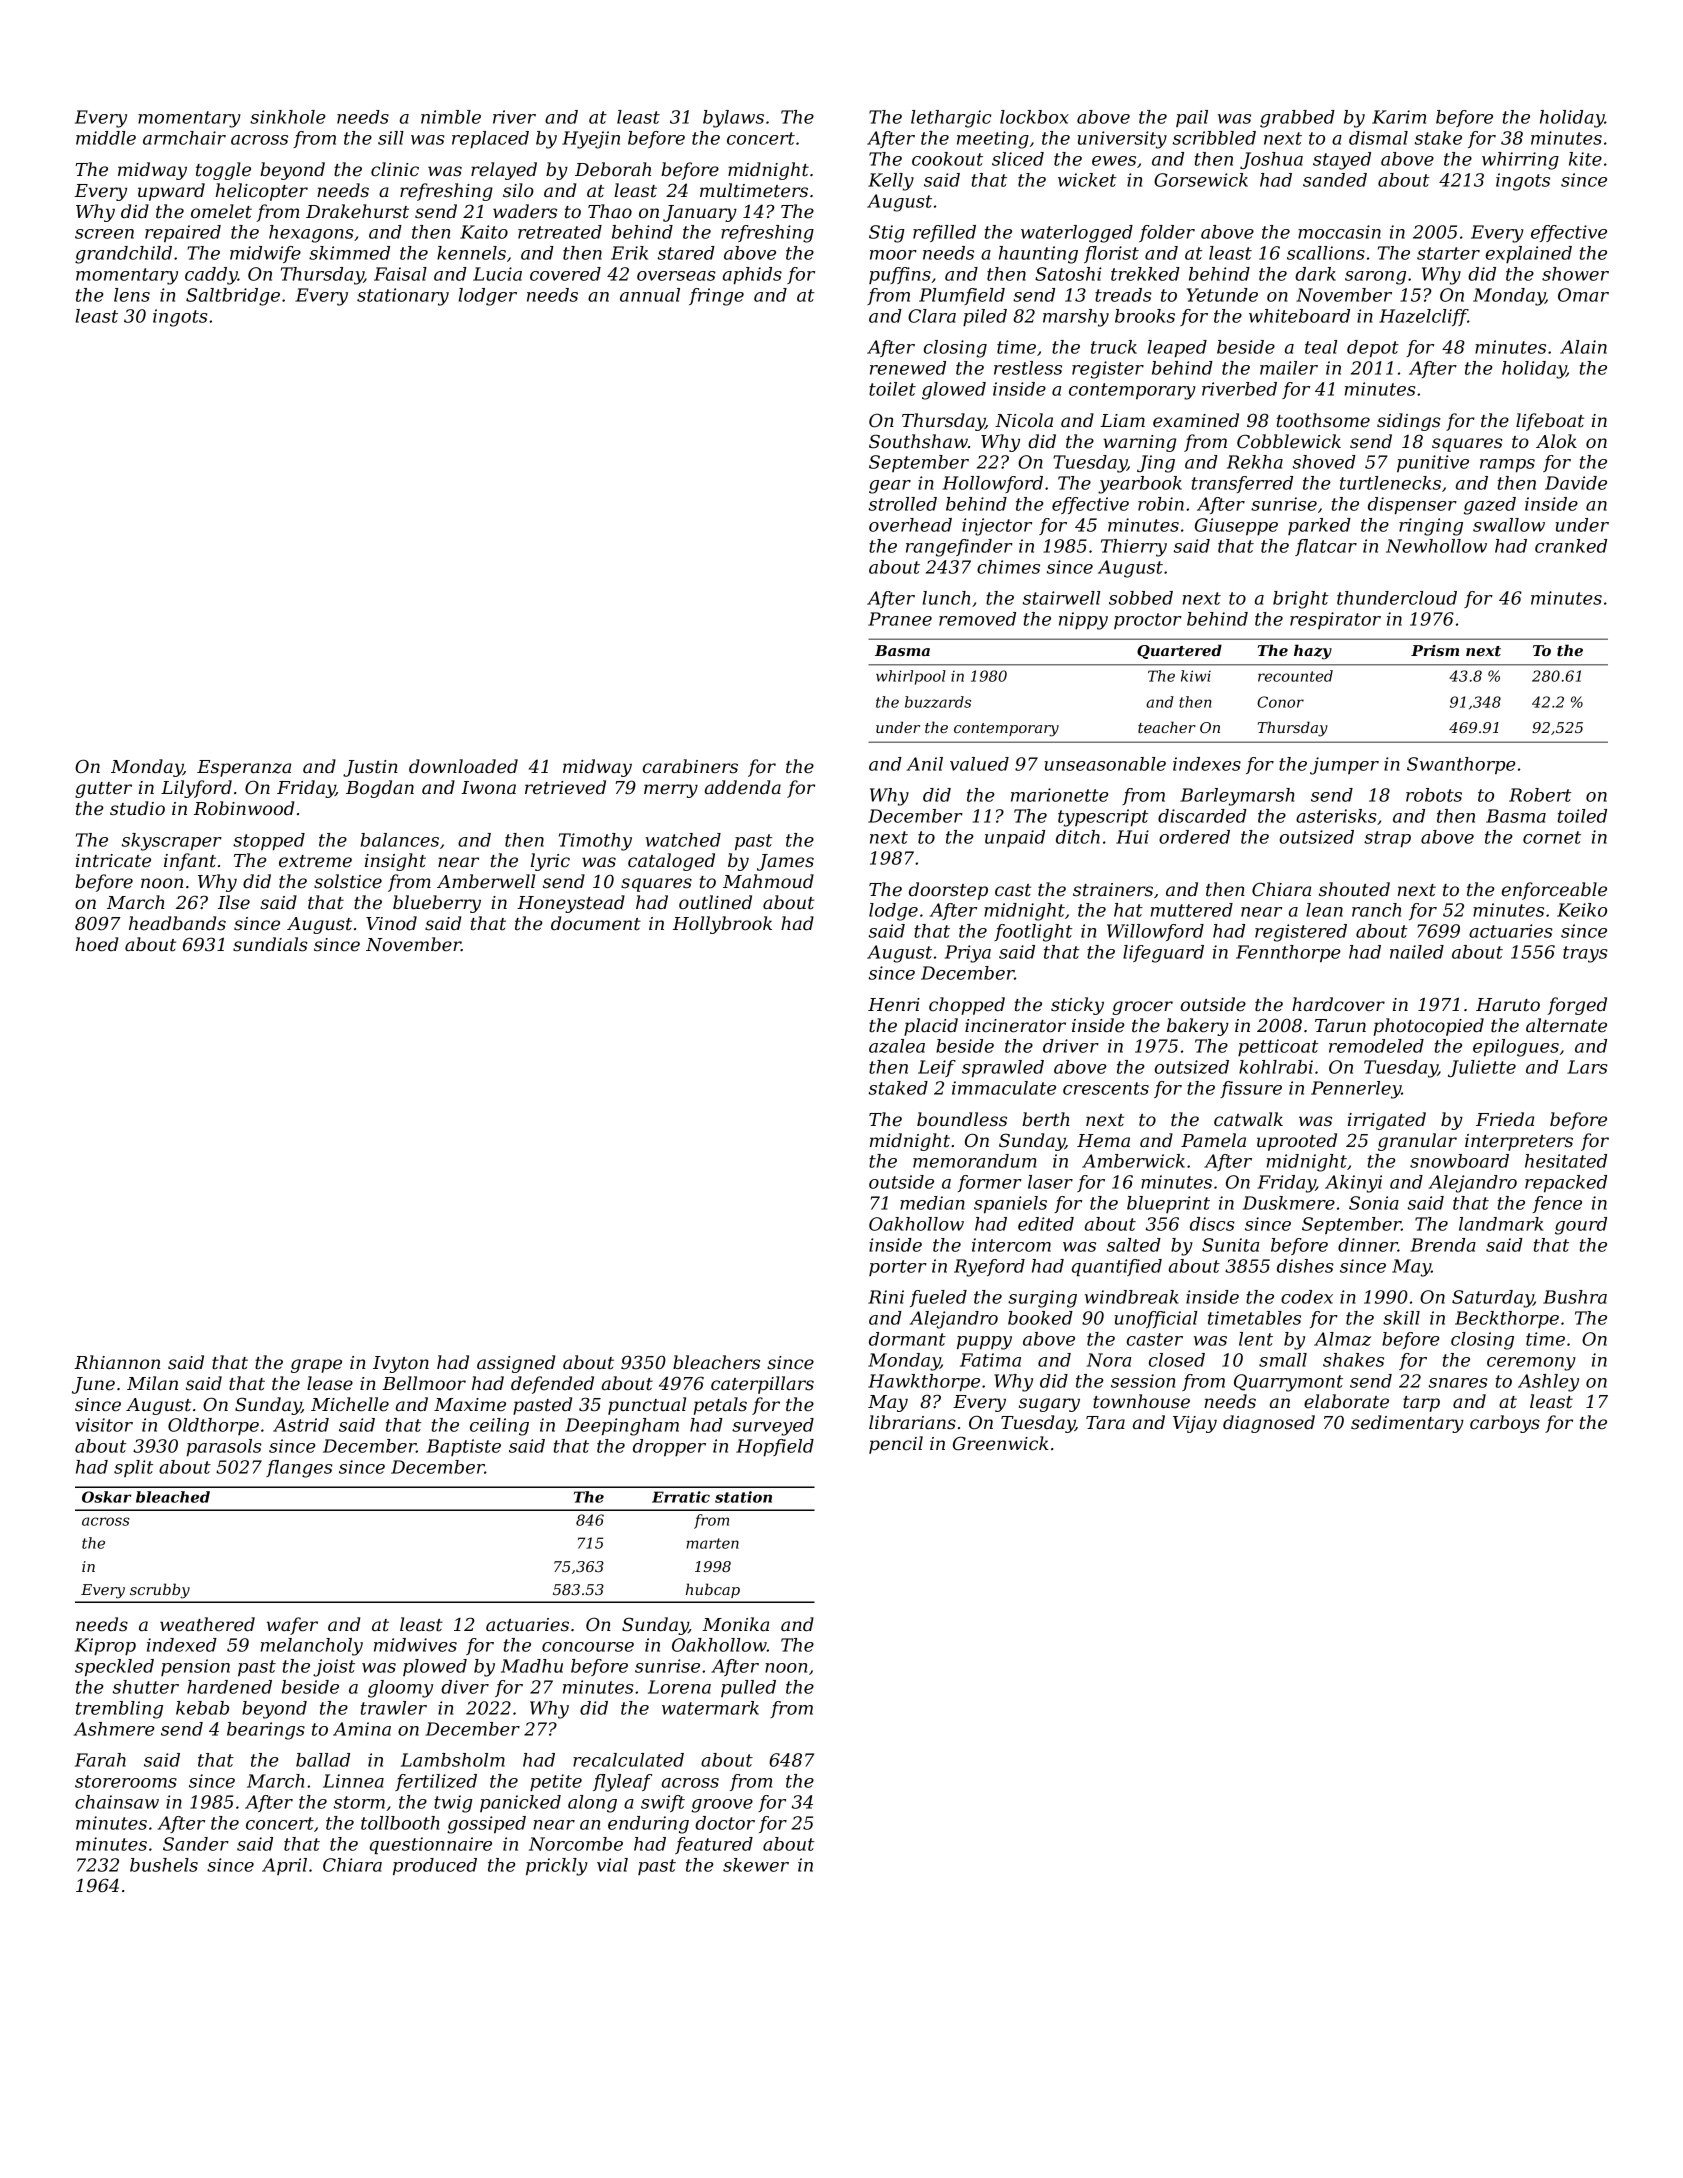  Describe the element at coordinates (357, 211) in the document. I see `Drakehurst` at that location.
